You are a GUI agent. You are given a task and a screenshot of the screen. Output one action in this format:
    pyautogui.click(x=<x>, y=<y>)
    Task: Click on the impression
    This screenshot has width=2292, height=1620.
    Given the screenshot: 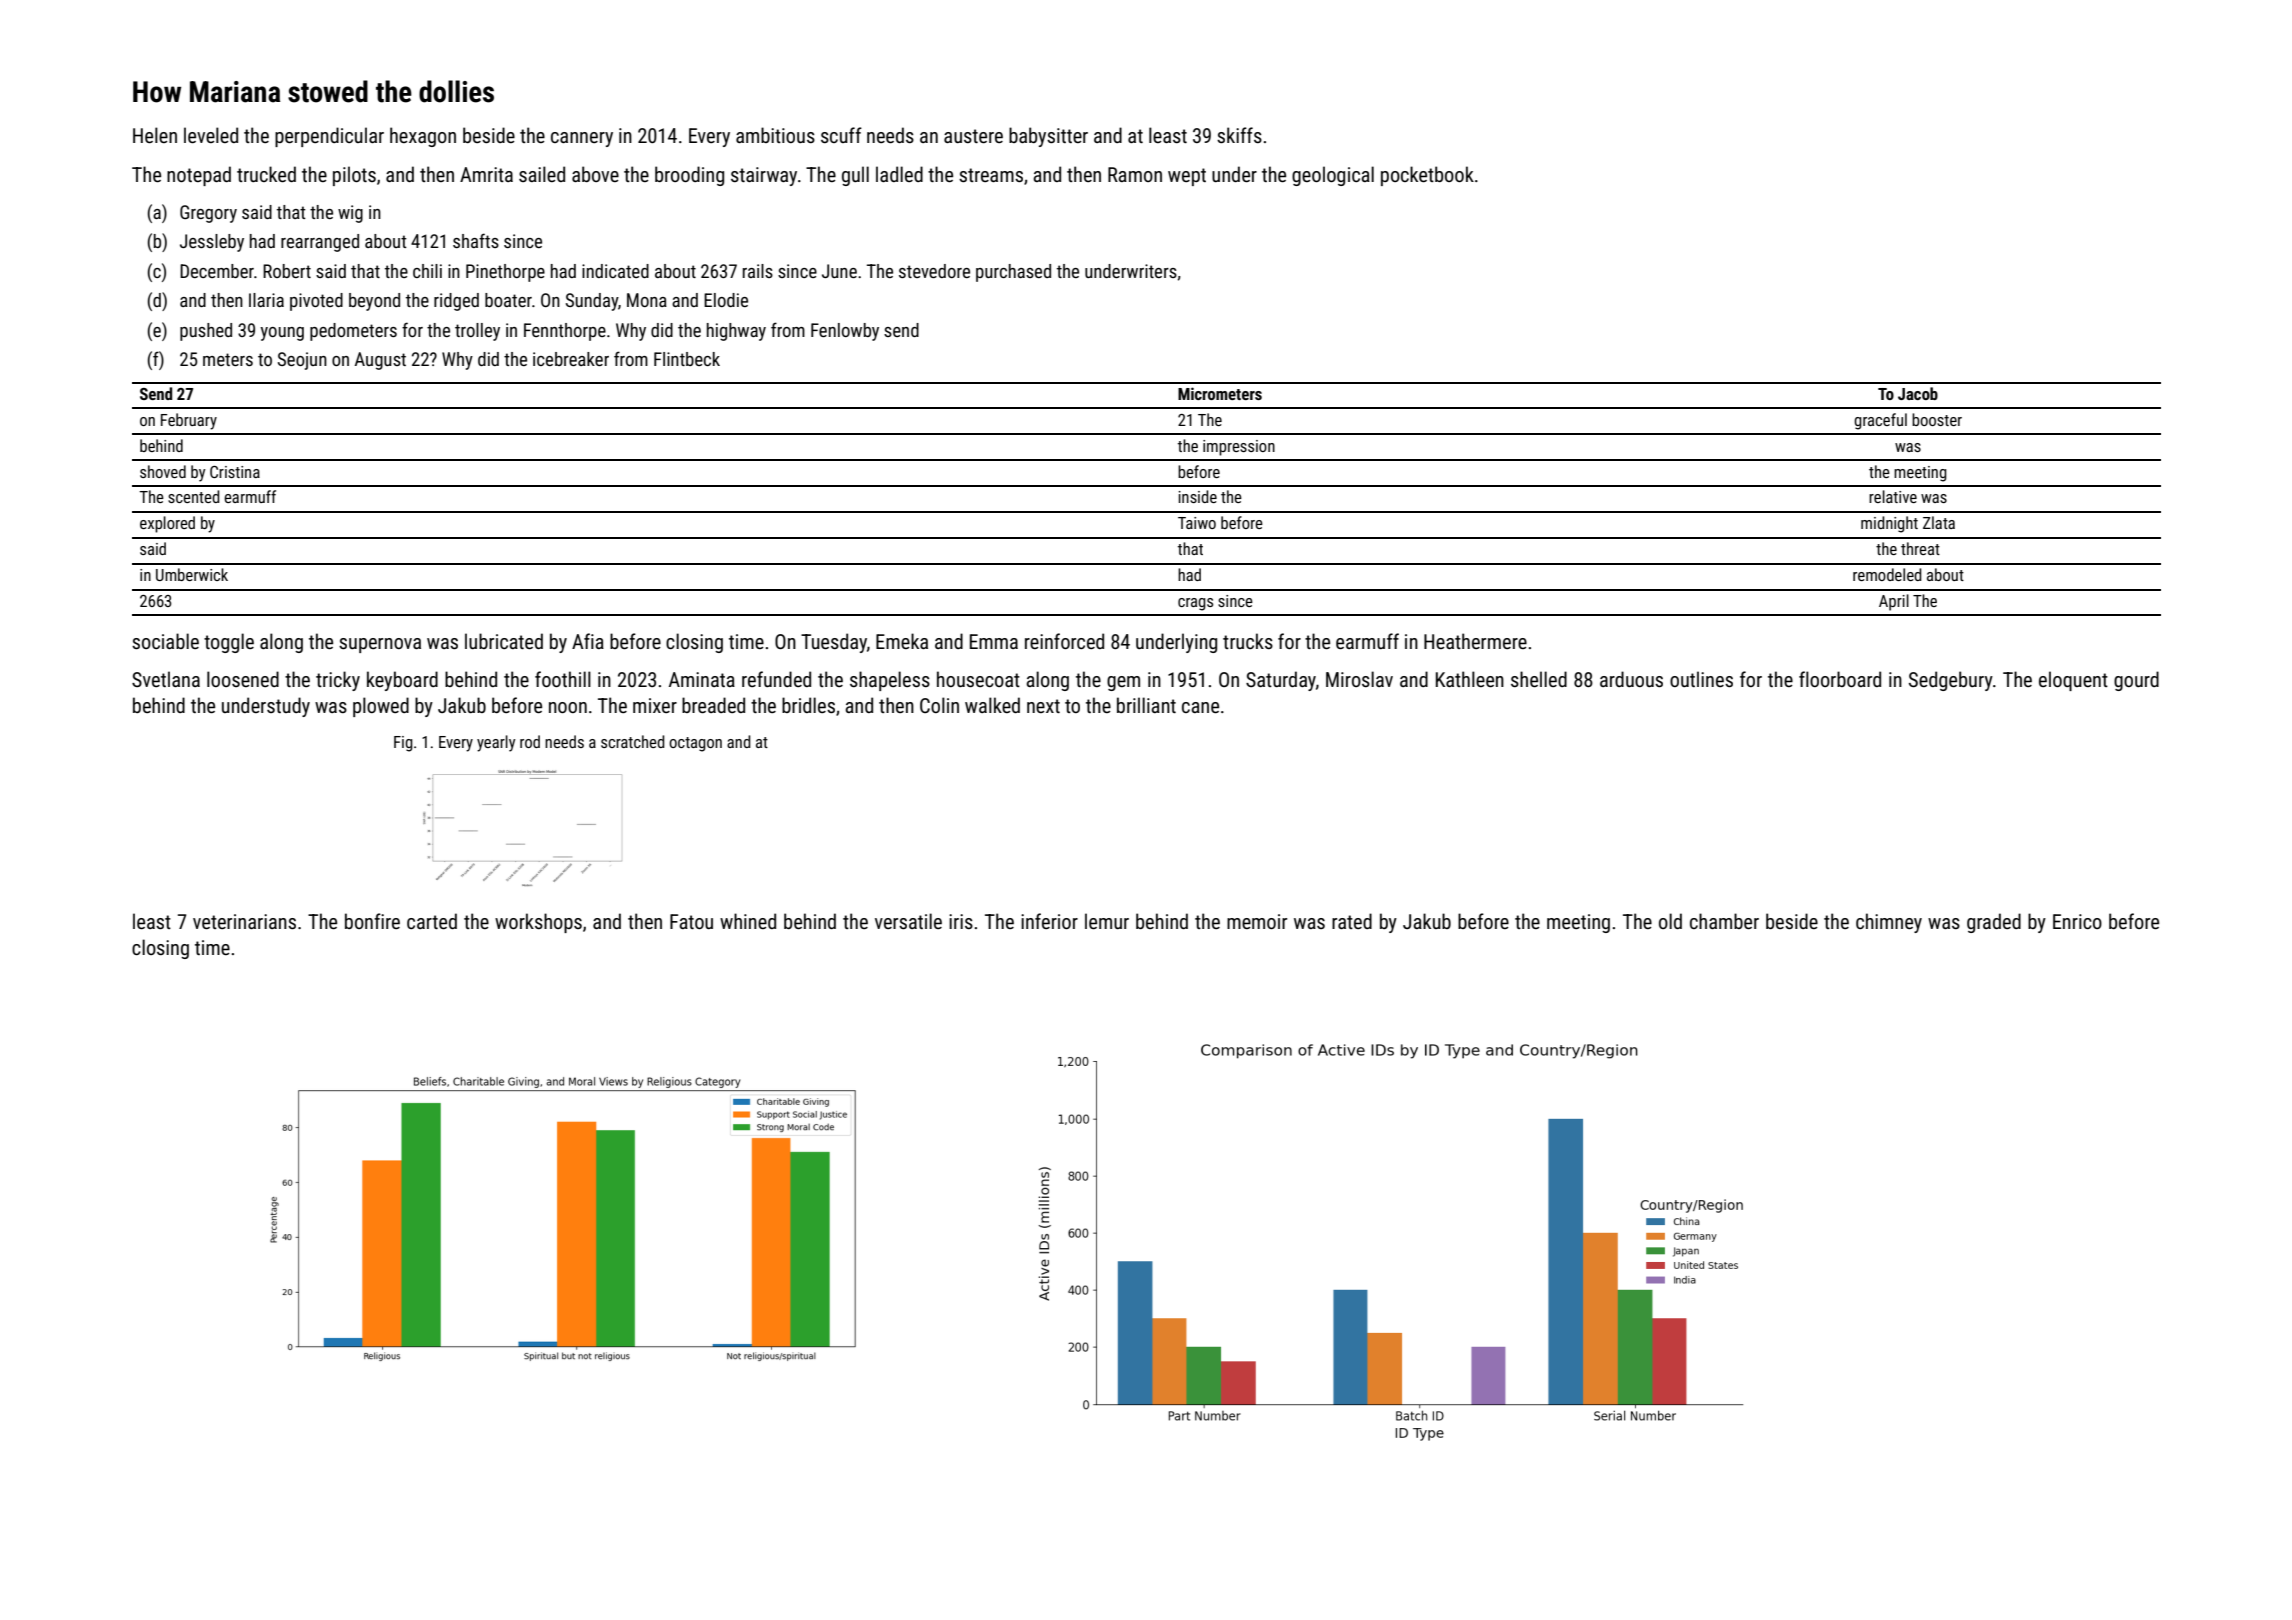 What is the action you would take?
    pyautogui.click(x=1239, y=448)
